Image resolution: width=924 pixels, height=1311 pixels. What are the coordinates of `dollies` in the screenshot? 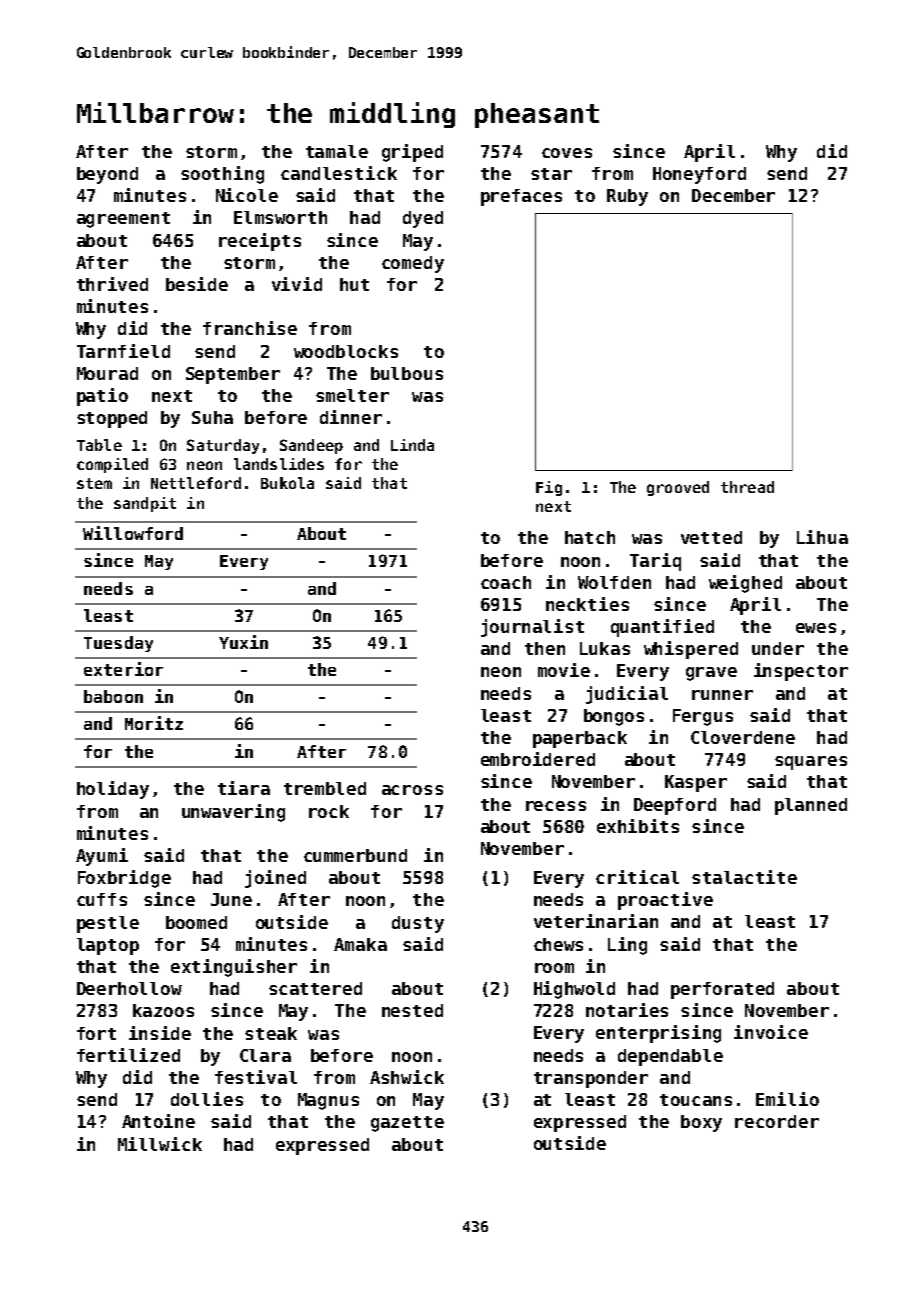 It's located at (207, 1099).
